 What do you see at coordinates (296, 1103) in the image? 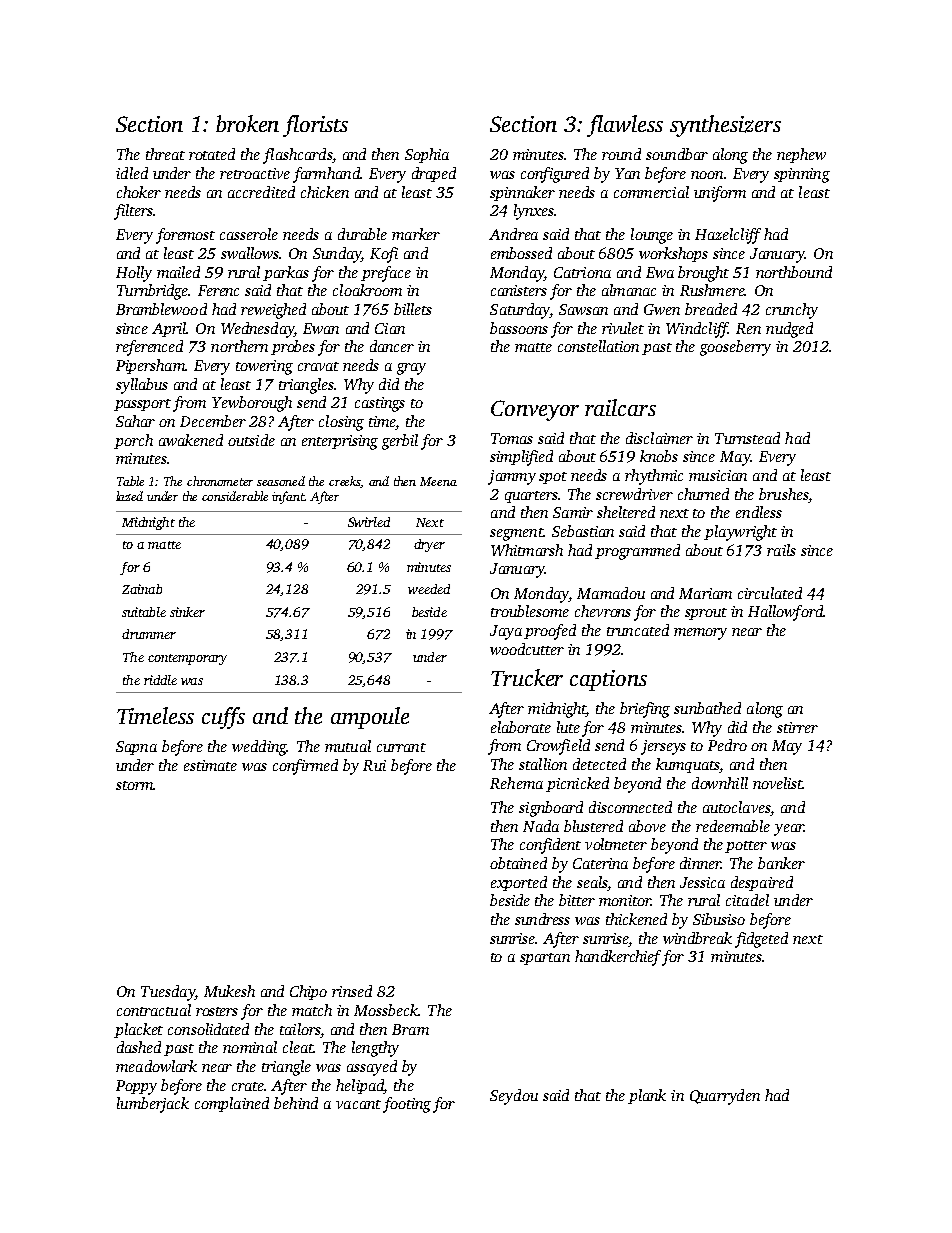
I see `behind` at bounding box center [296, 1103].
